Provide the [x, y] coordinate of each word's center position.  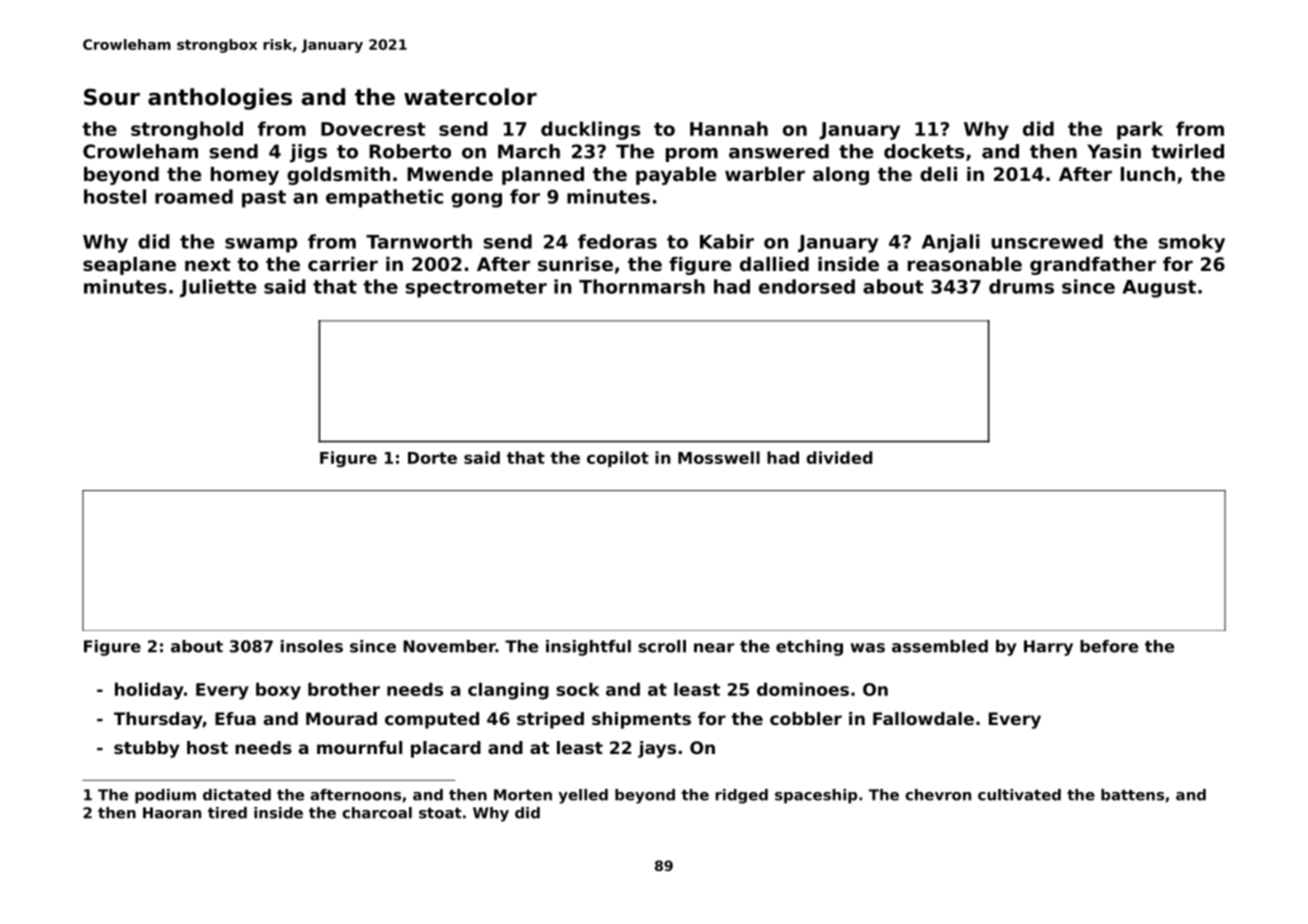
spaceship [816, 796]
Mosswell [719, 457]
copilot [618, 459]
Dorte [432, 458]
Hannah [729, 128]
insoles [312, 646]
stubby [147, 749]
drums [1021, 286]
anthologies [220, 99]
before [1109, 646]
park [1140, 130]
